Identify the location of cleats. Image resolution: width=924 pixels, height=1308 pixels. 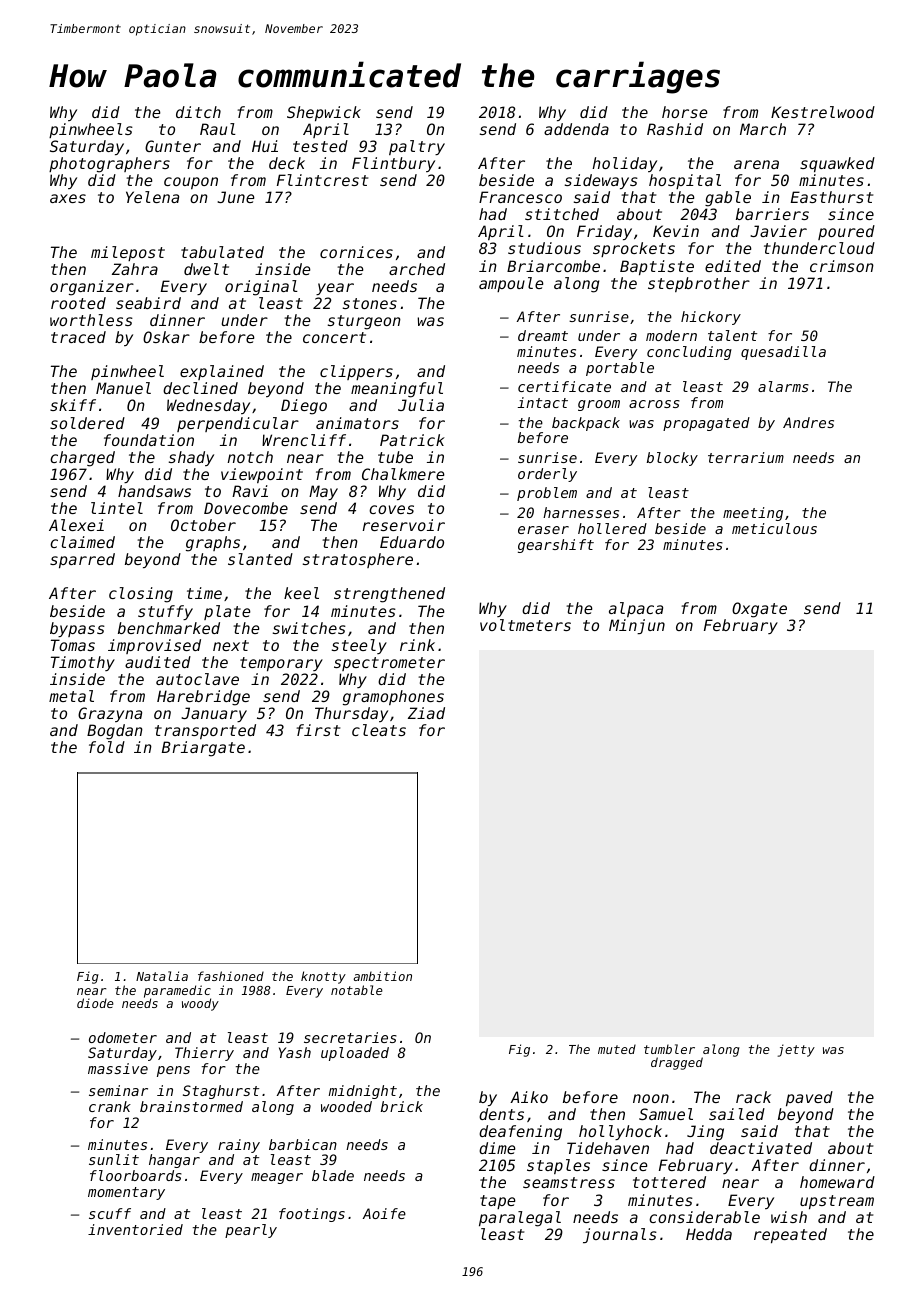
(379, 730).
